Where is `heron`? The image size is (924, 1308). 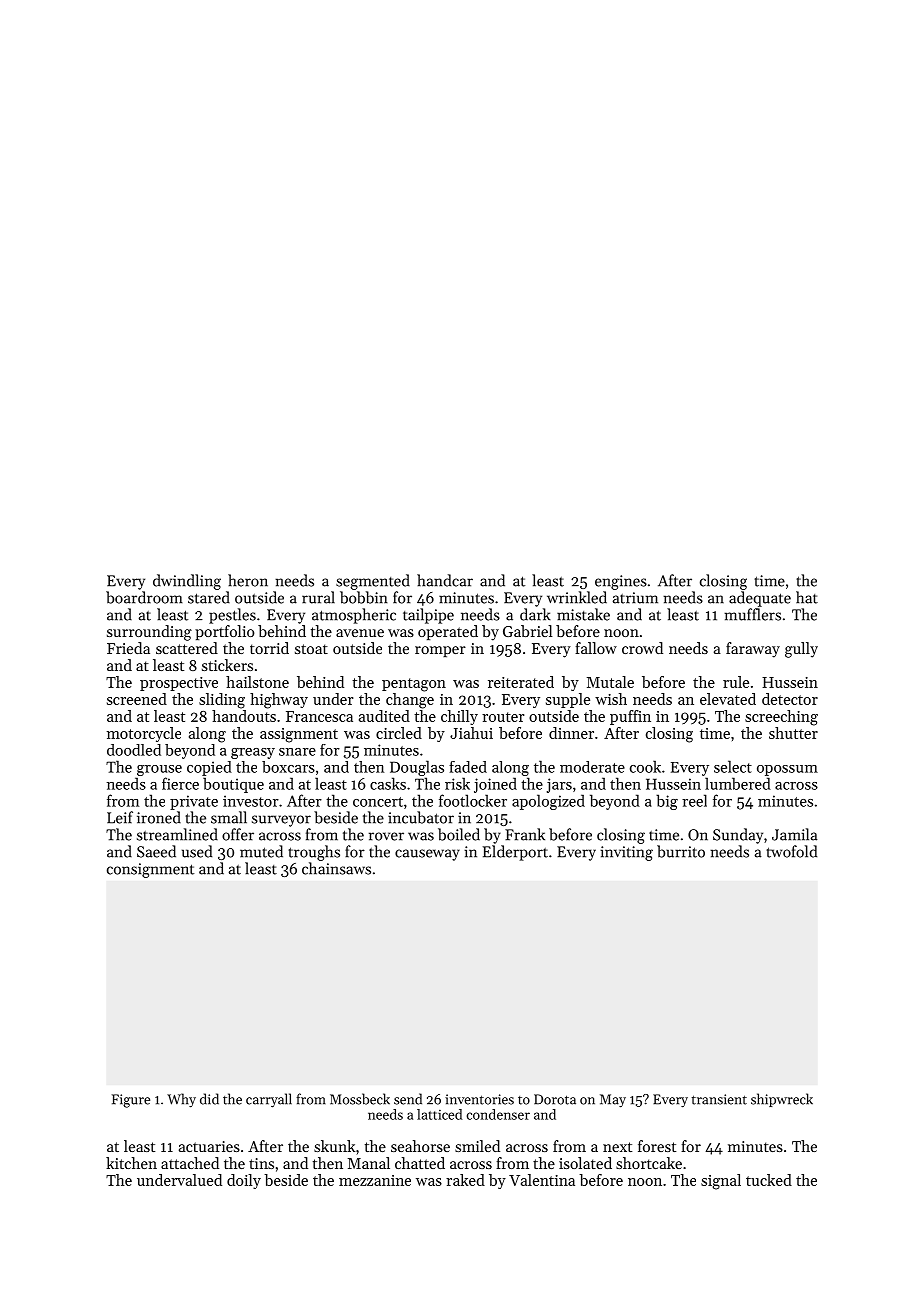 heron is located at coordinates (248, 580).
